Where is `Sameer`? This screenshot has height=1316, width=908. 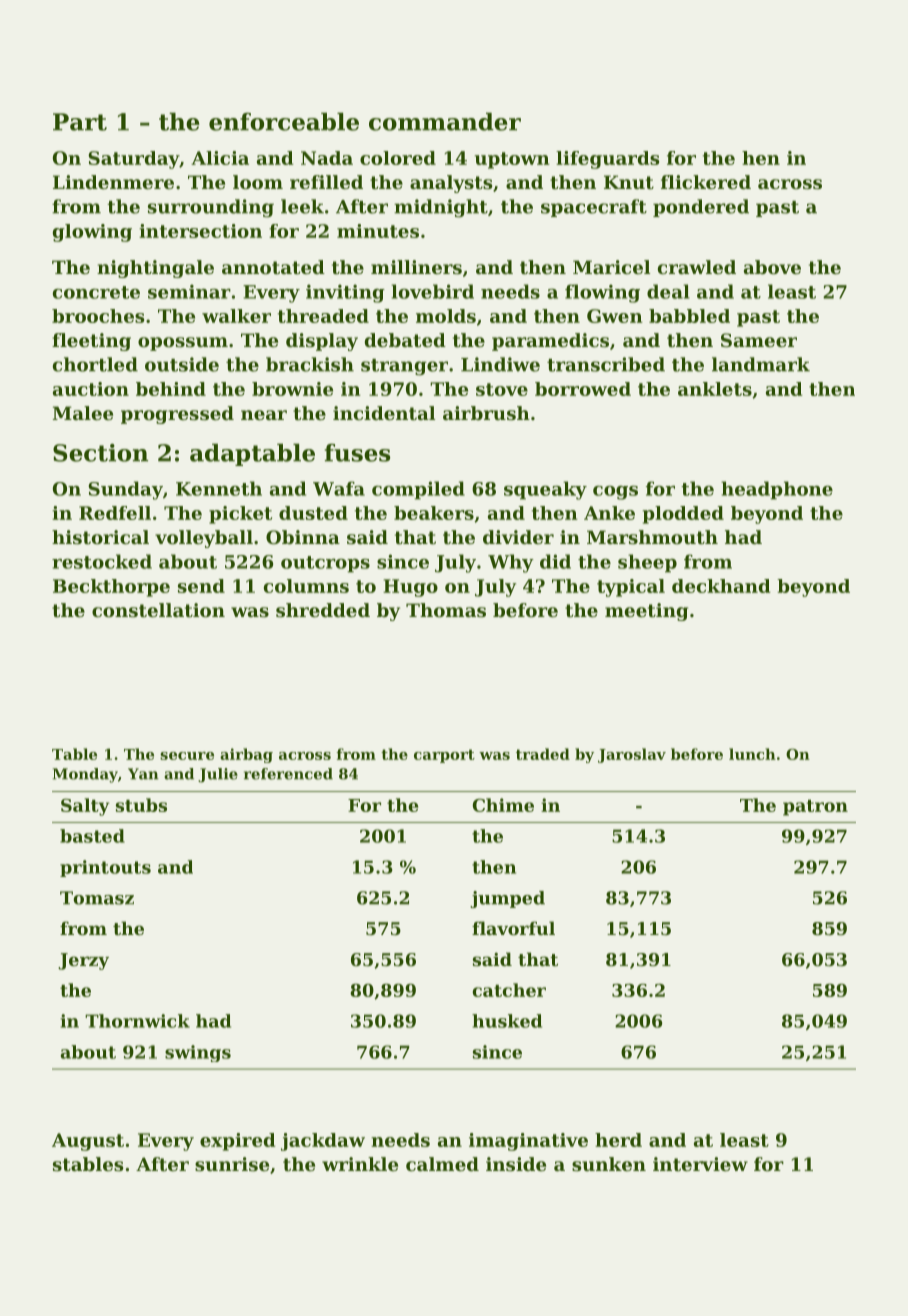
Sameer is located at coordinates (759, 340).
